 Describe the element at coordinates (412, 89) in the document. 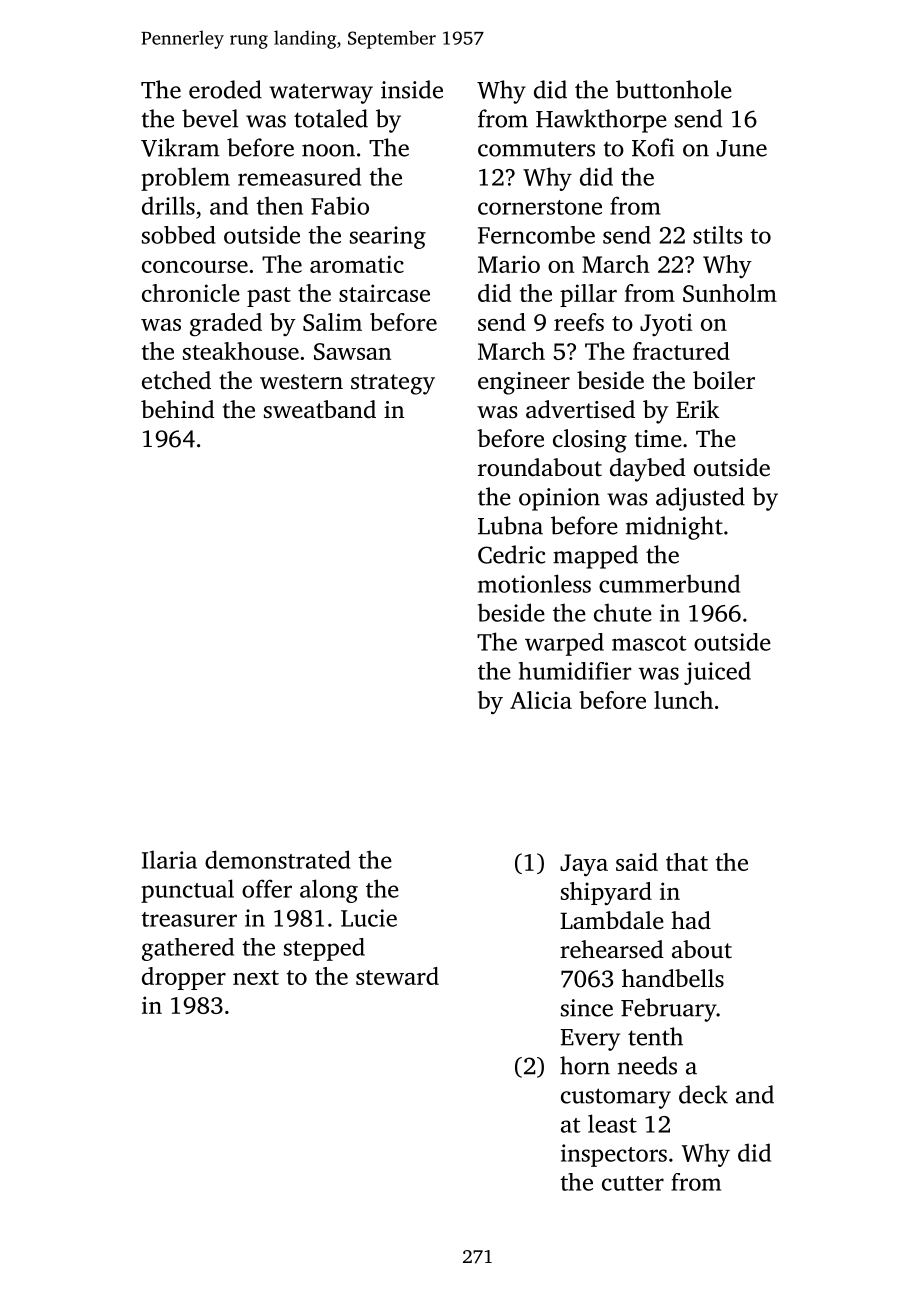

I see `inside` at that location.
